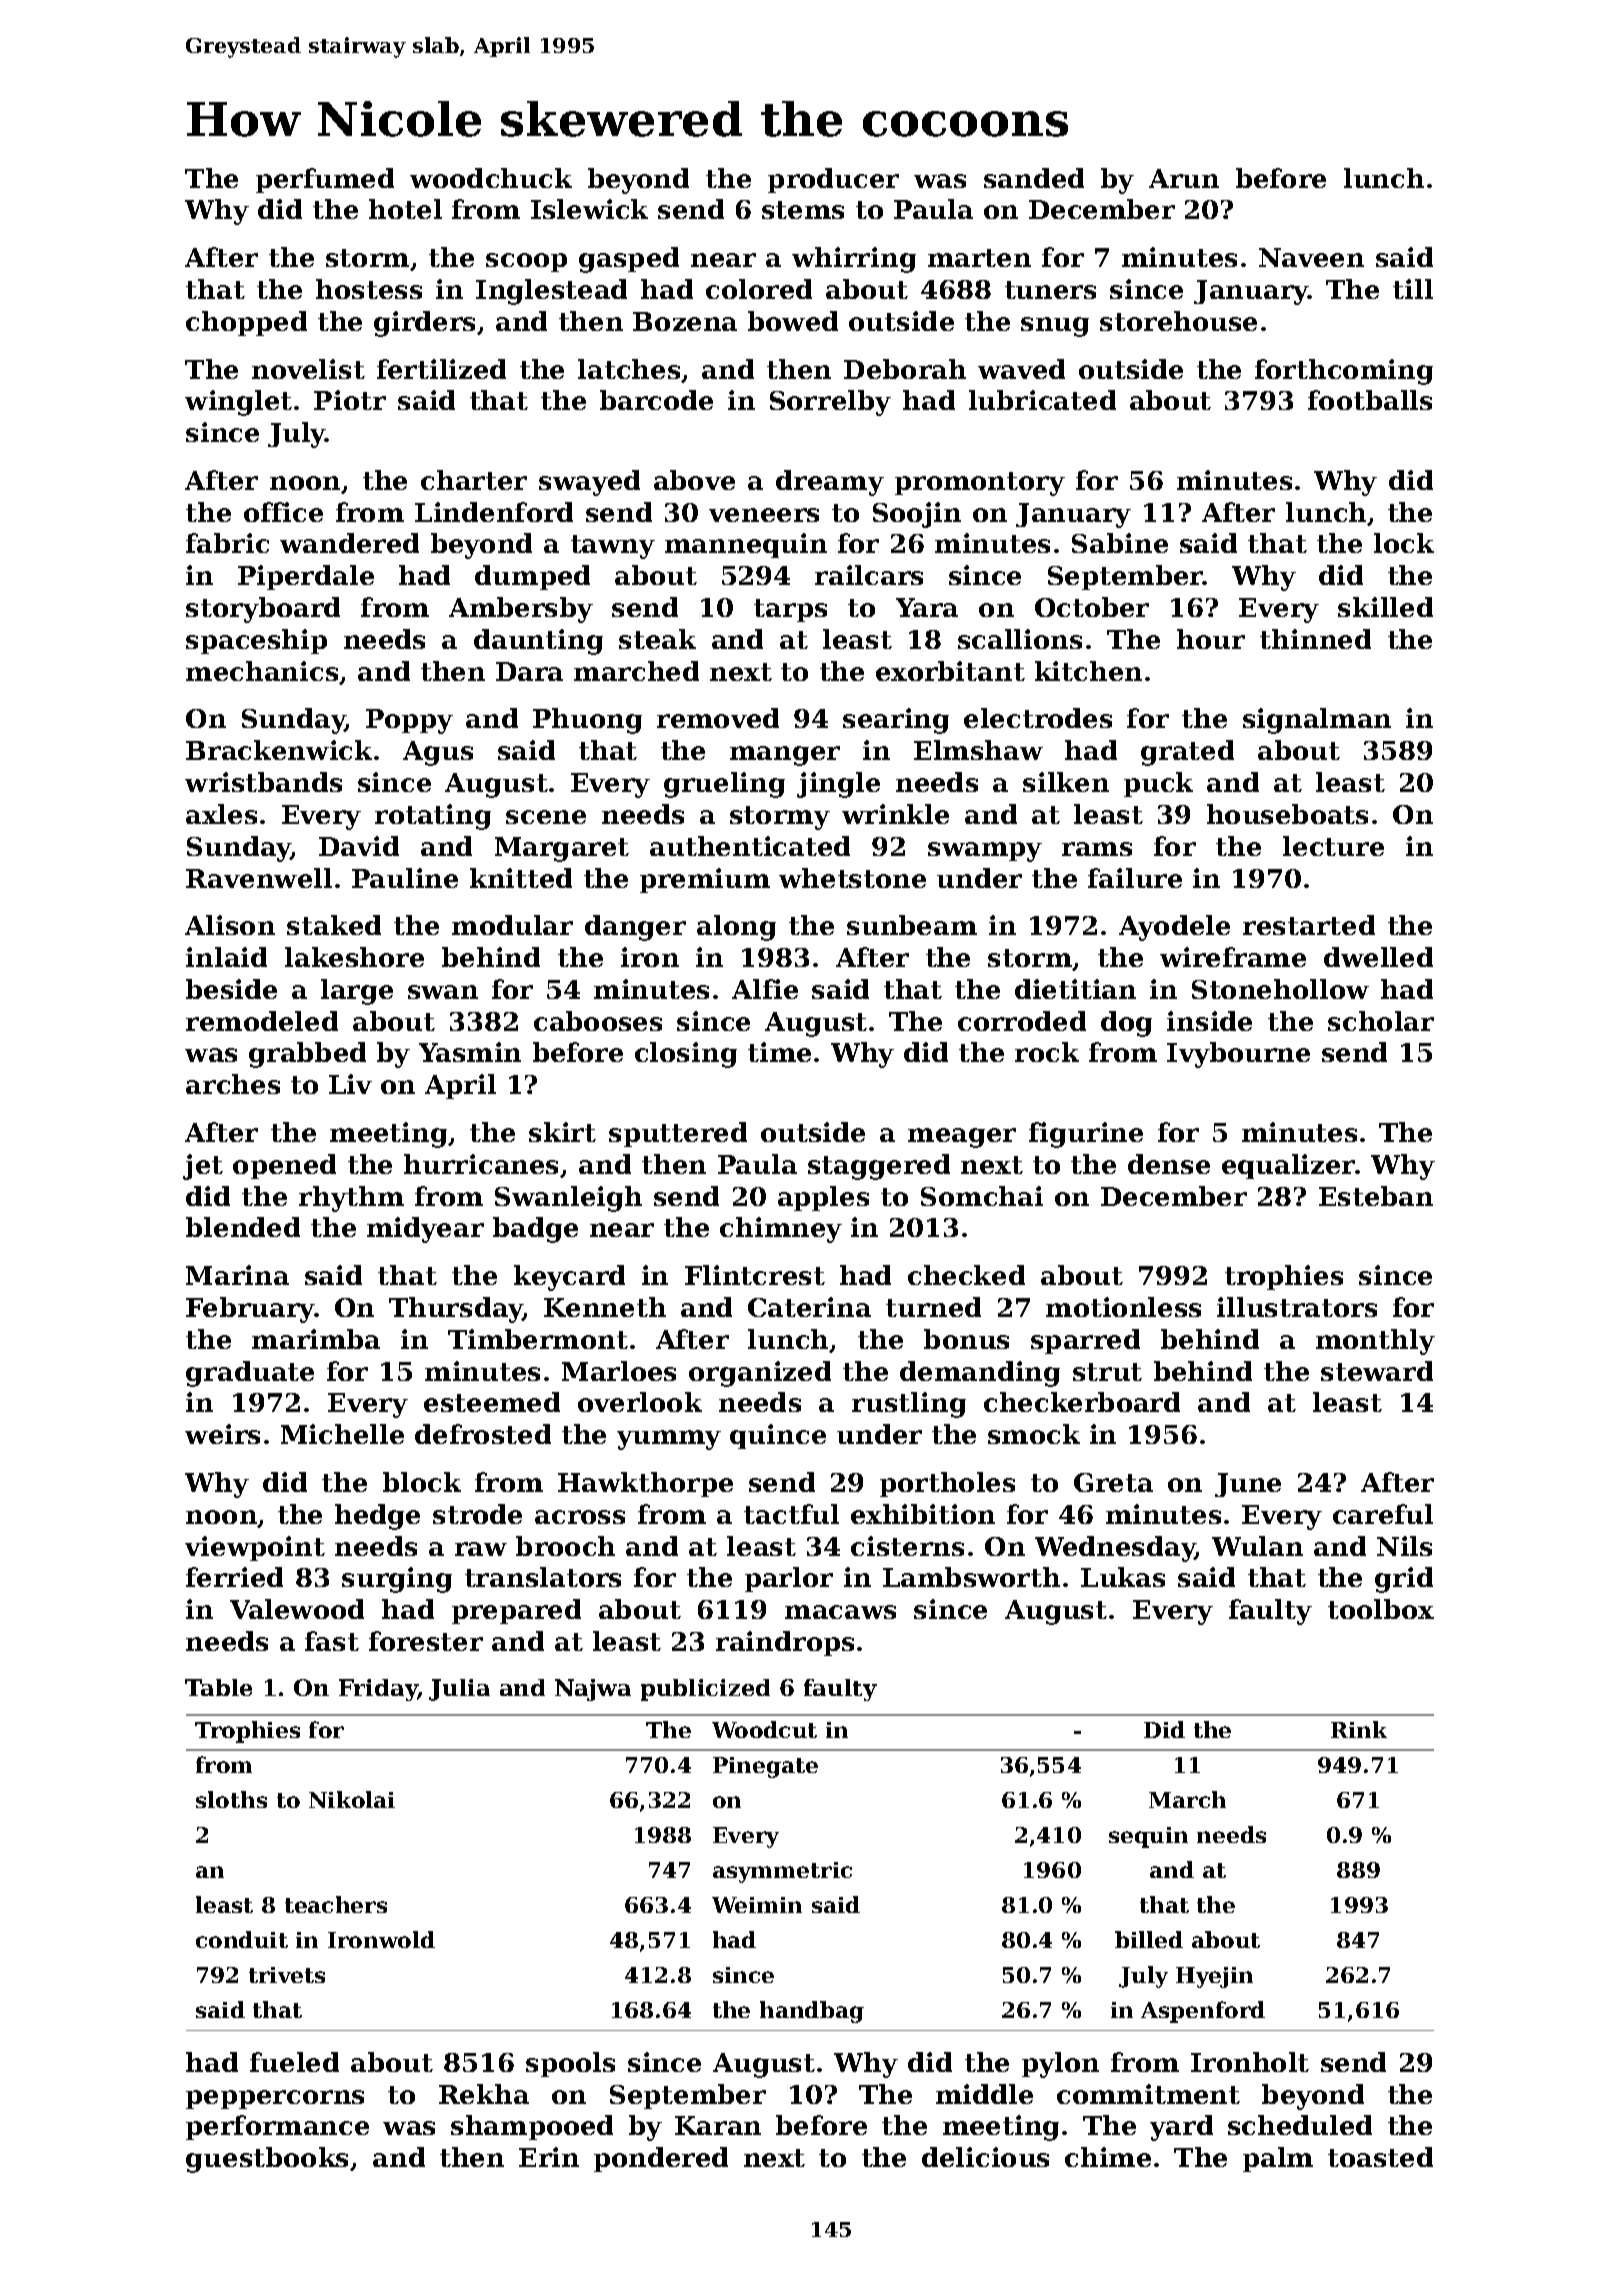  What do you see at coordinates (231, 1799) in the screenshot?
I see `sloths` at bounding box center [231, 1799].
